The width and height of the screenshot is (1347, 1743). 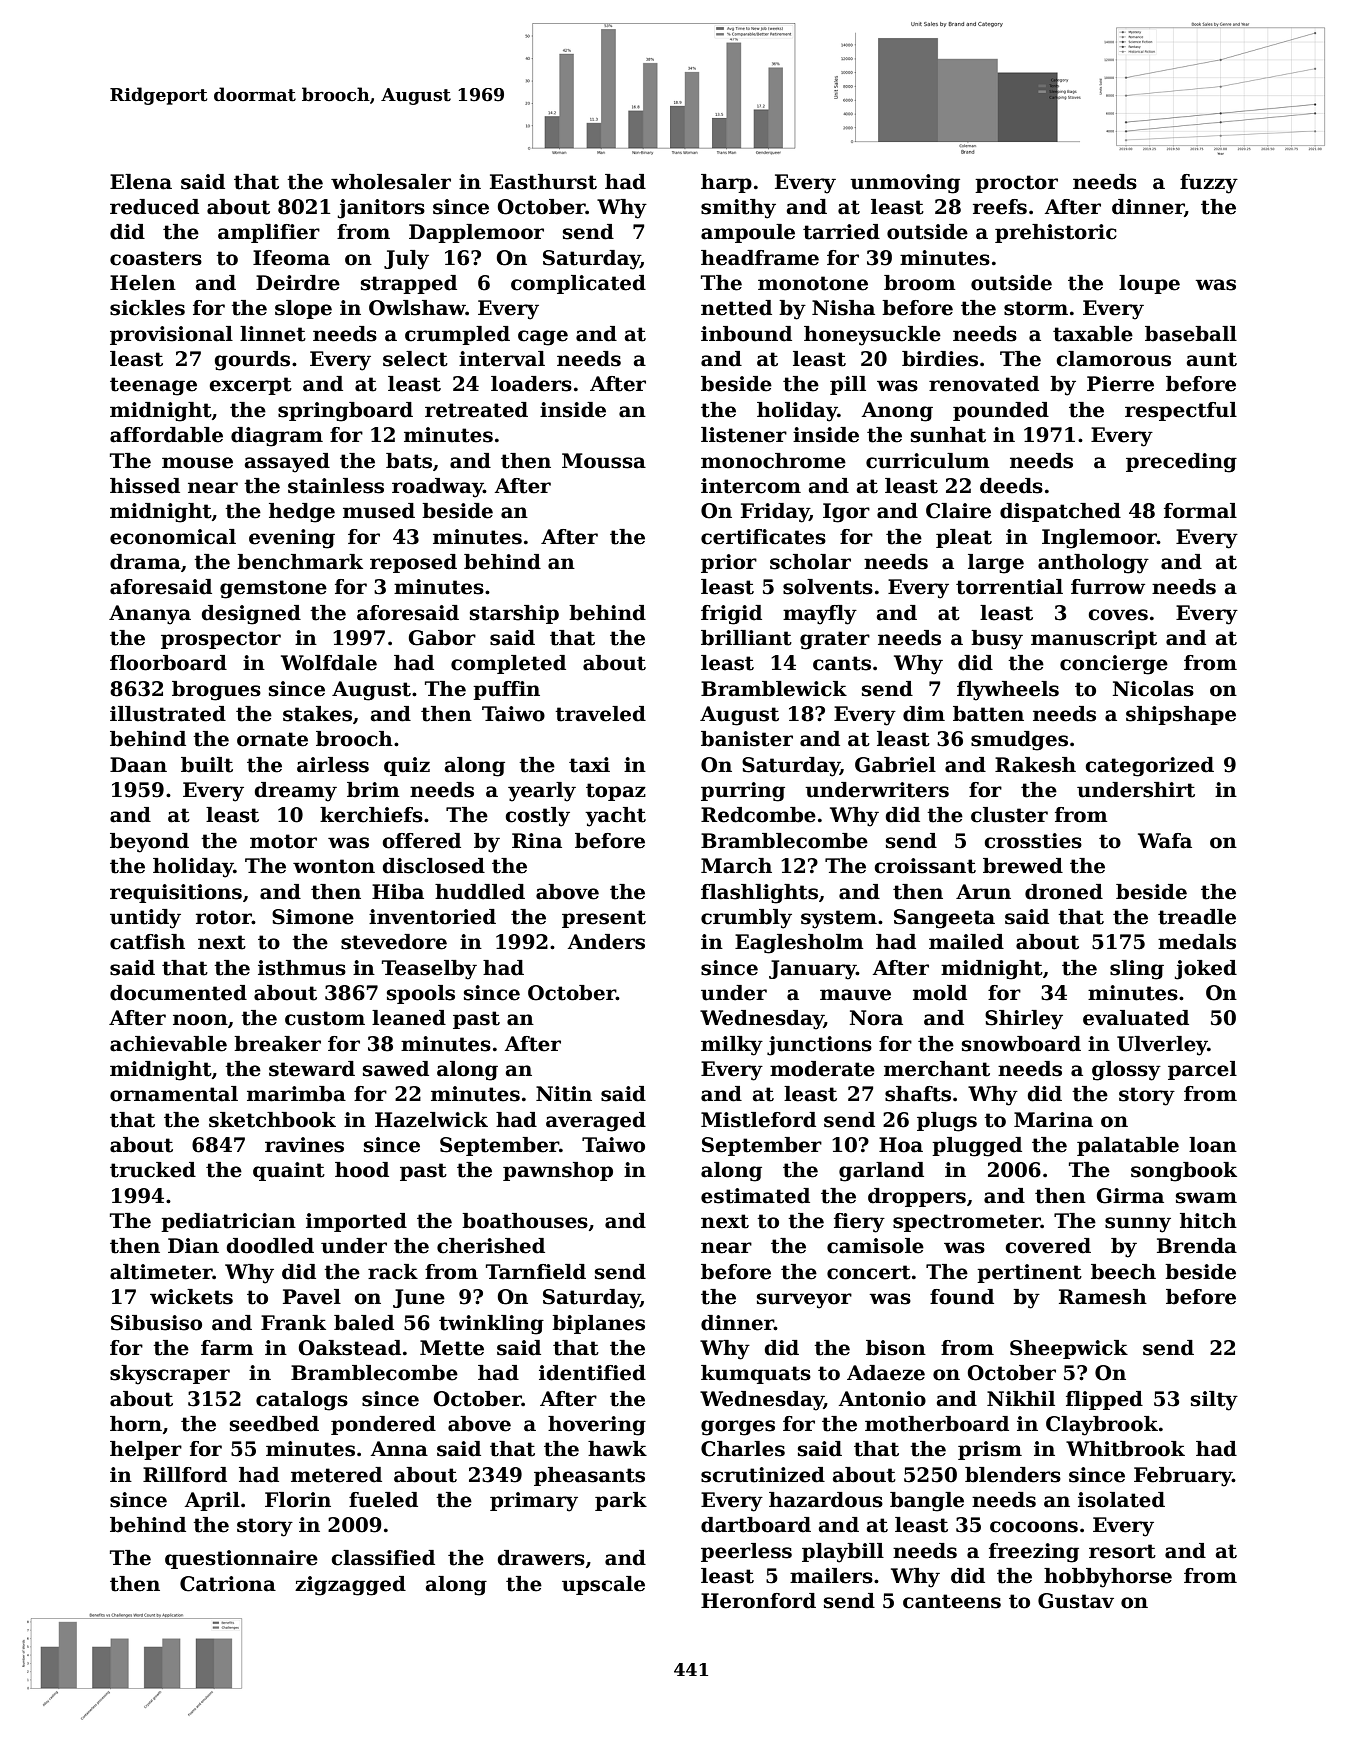 What do you see at coordinates (156, 1323) in the screenshot?
I see `Sibusiso` at bounding box center [156, 1323].
